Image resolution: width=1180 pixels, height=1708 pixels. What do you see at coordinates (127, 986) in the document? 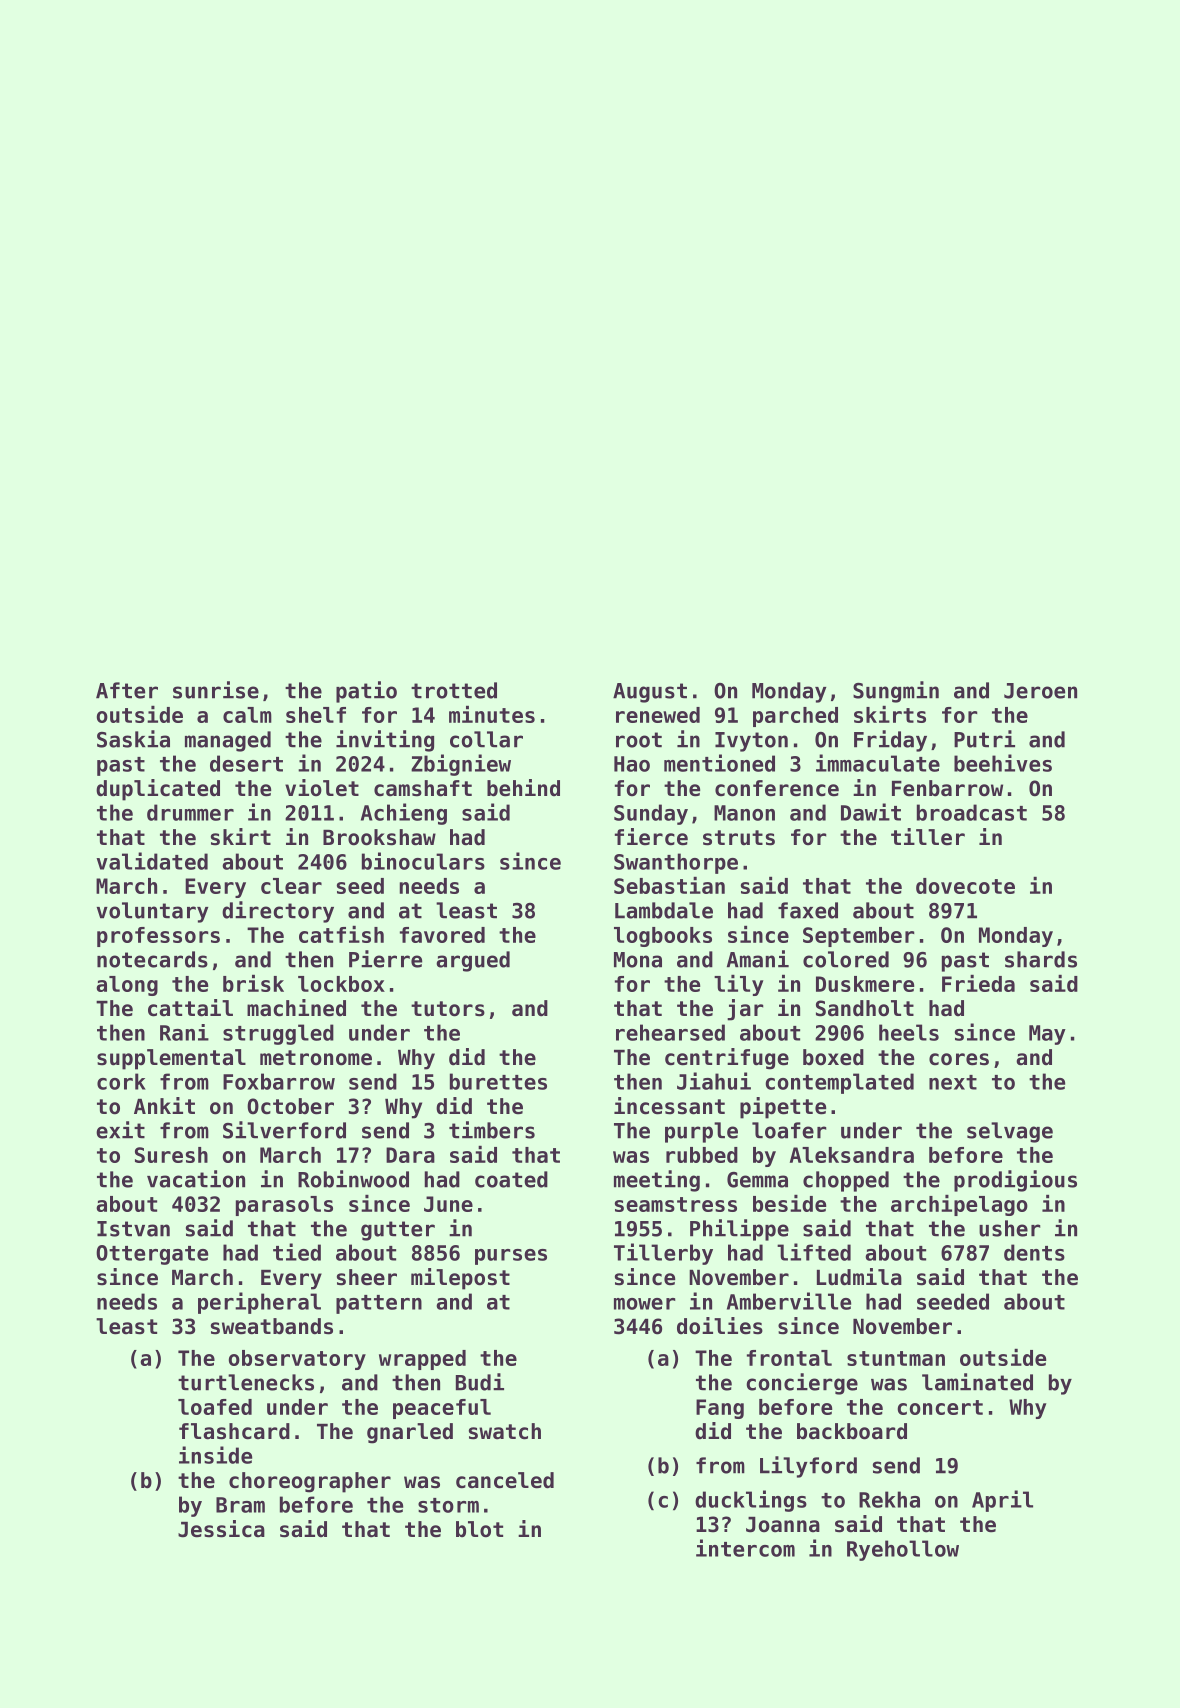
I see `along` at bounding box center [127, 986].
